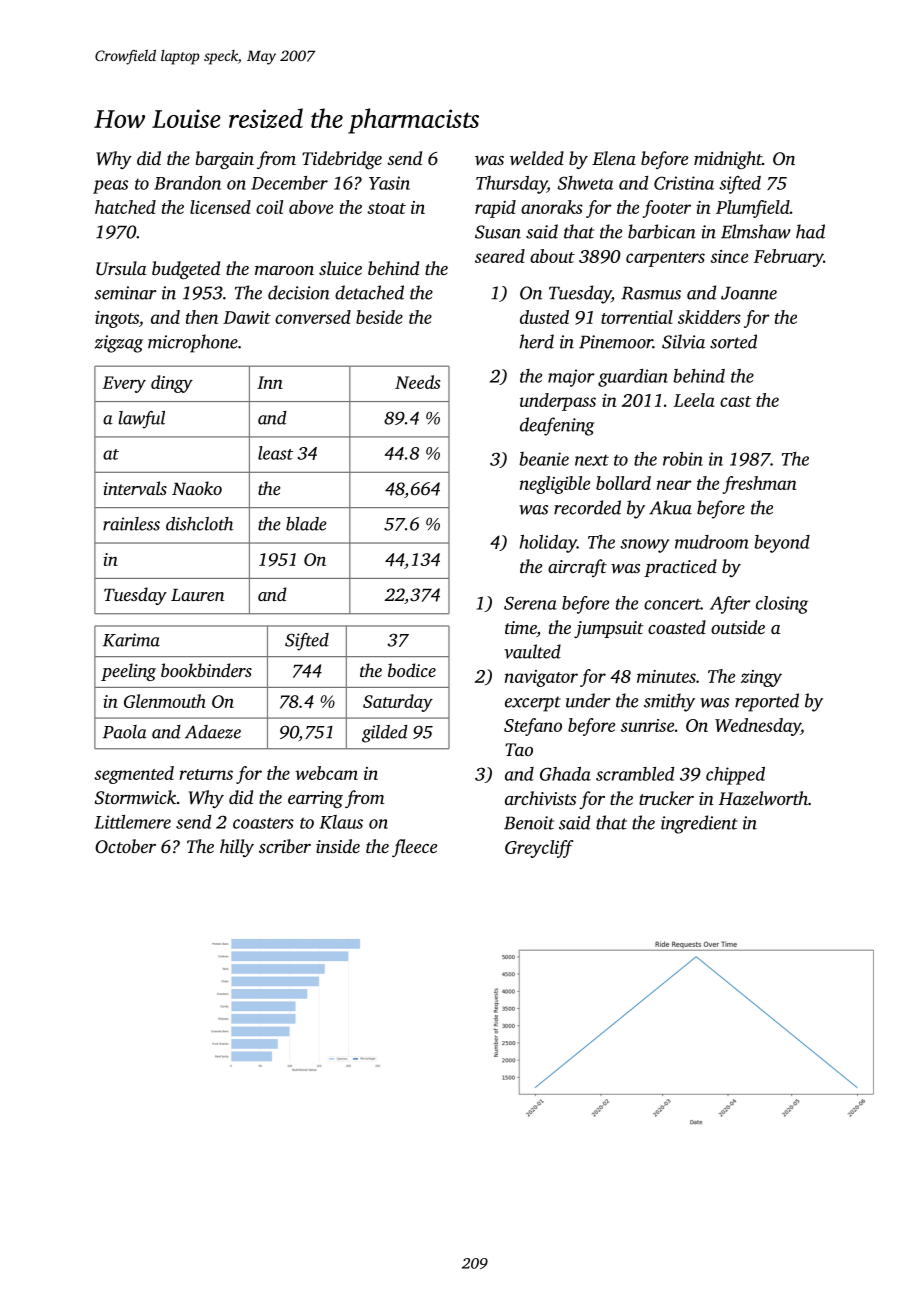 This image has height=1308, width=924. What do you see at coordinates (135, 488) in the image?
I see `intervals` at bounding box center [135, 488].
